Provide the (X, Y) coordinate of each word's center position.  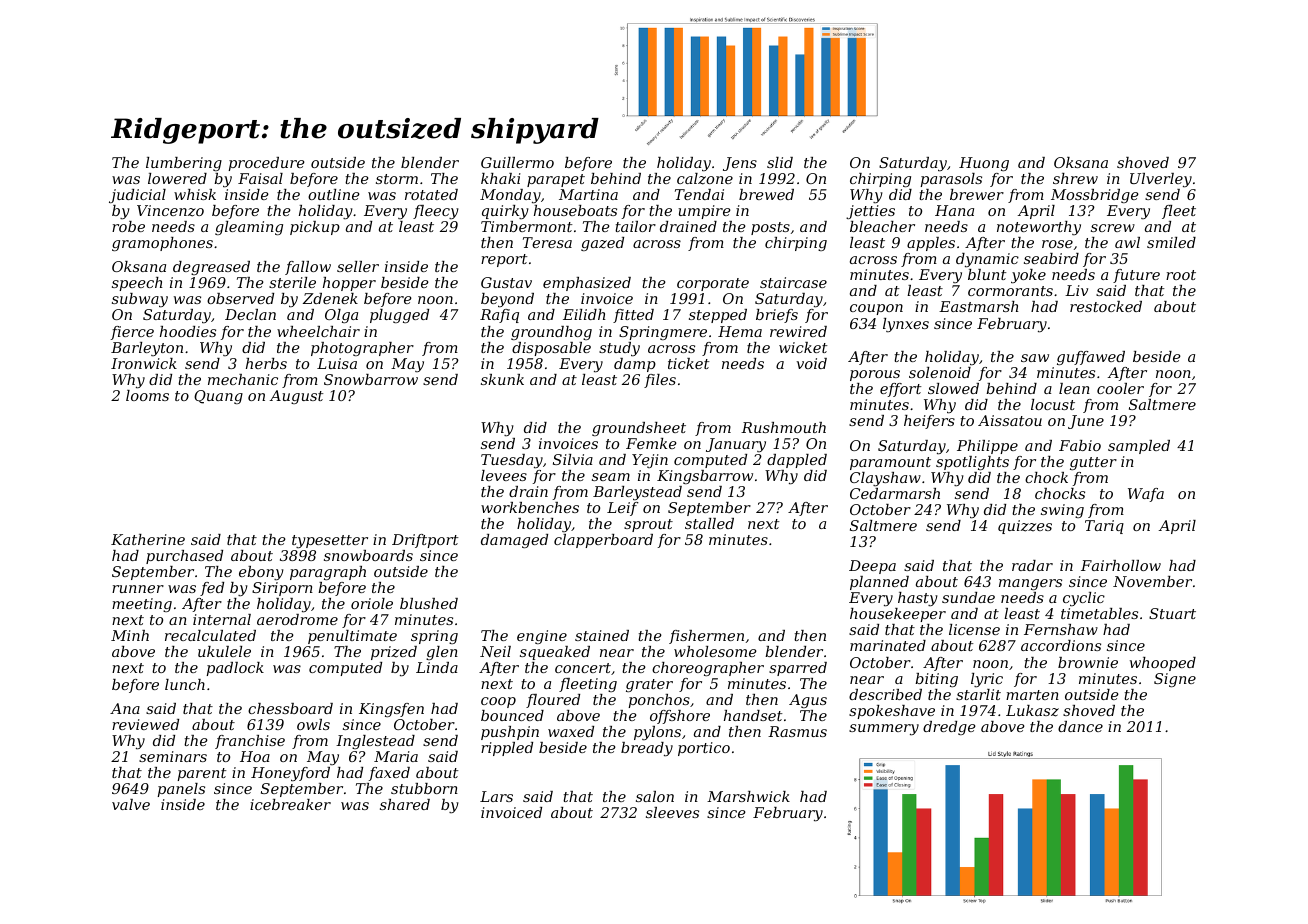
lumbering (184, 164)
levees (504, 475)
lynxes (906, 325)
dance (1080, 726)
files (660, 381)
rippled (507, 749)
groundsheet (639, 429)
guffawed (1091, 358)
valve (131, 804)
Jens (740, 164)
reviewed (145, 724)
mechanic (243, 379)
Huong (984, 164)
